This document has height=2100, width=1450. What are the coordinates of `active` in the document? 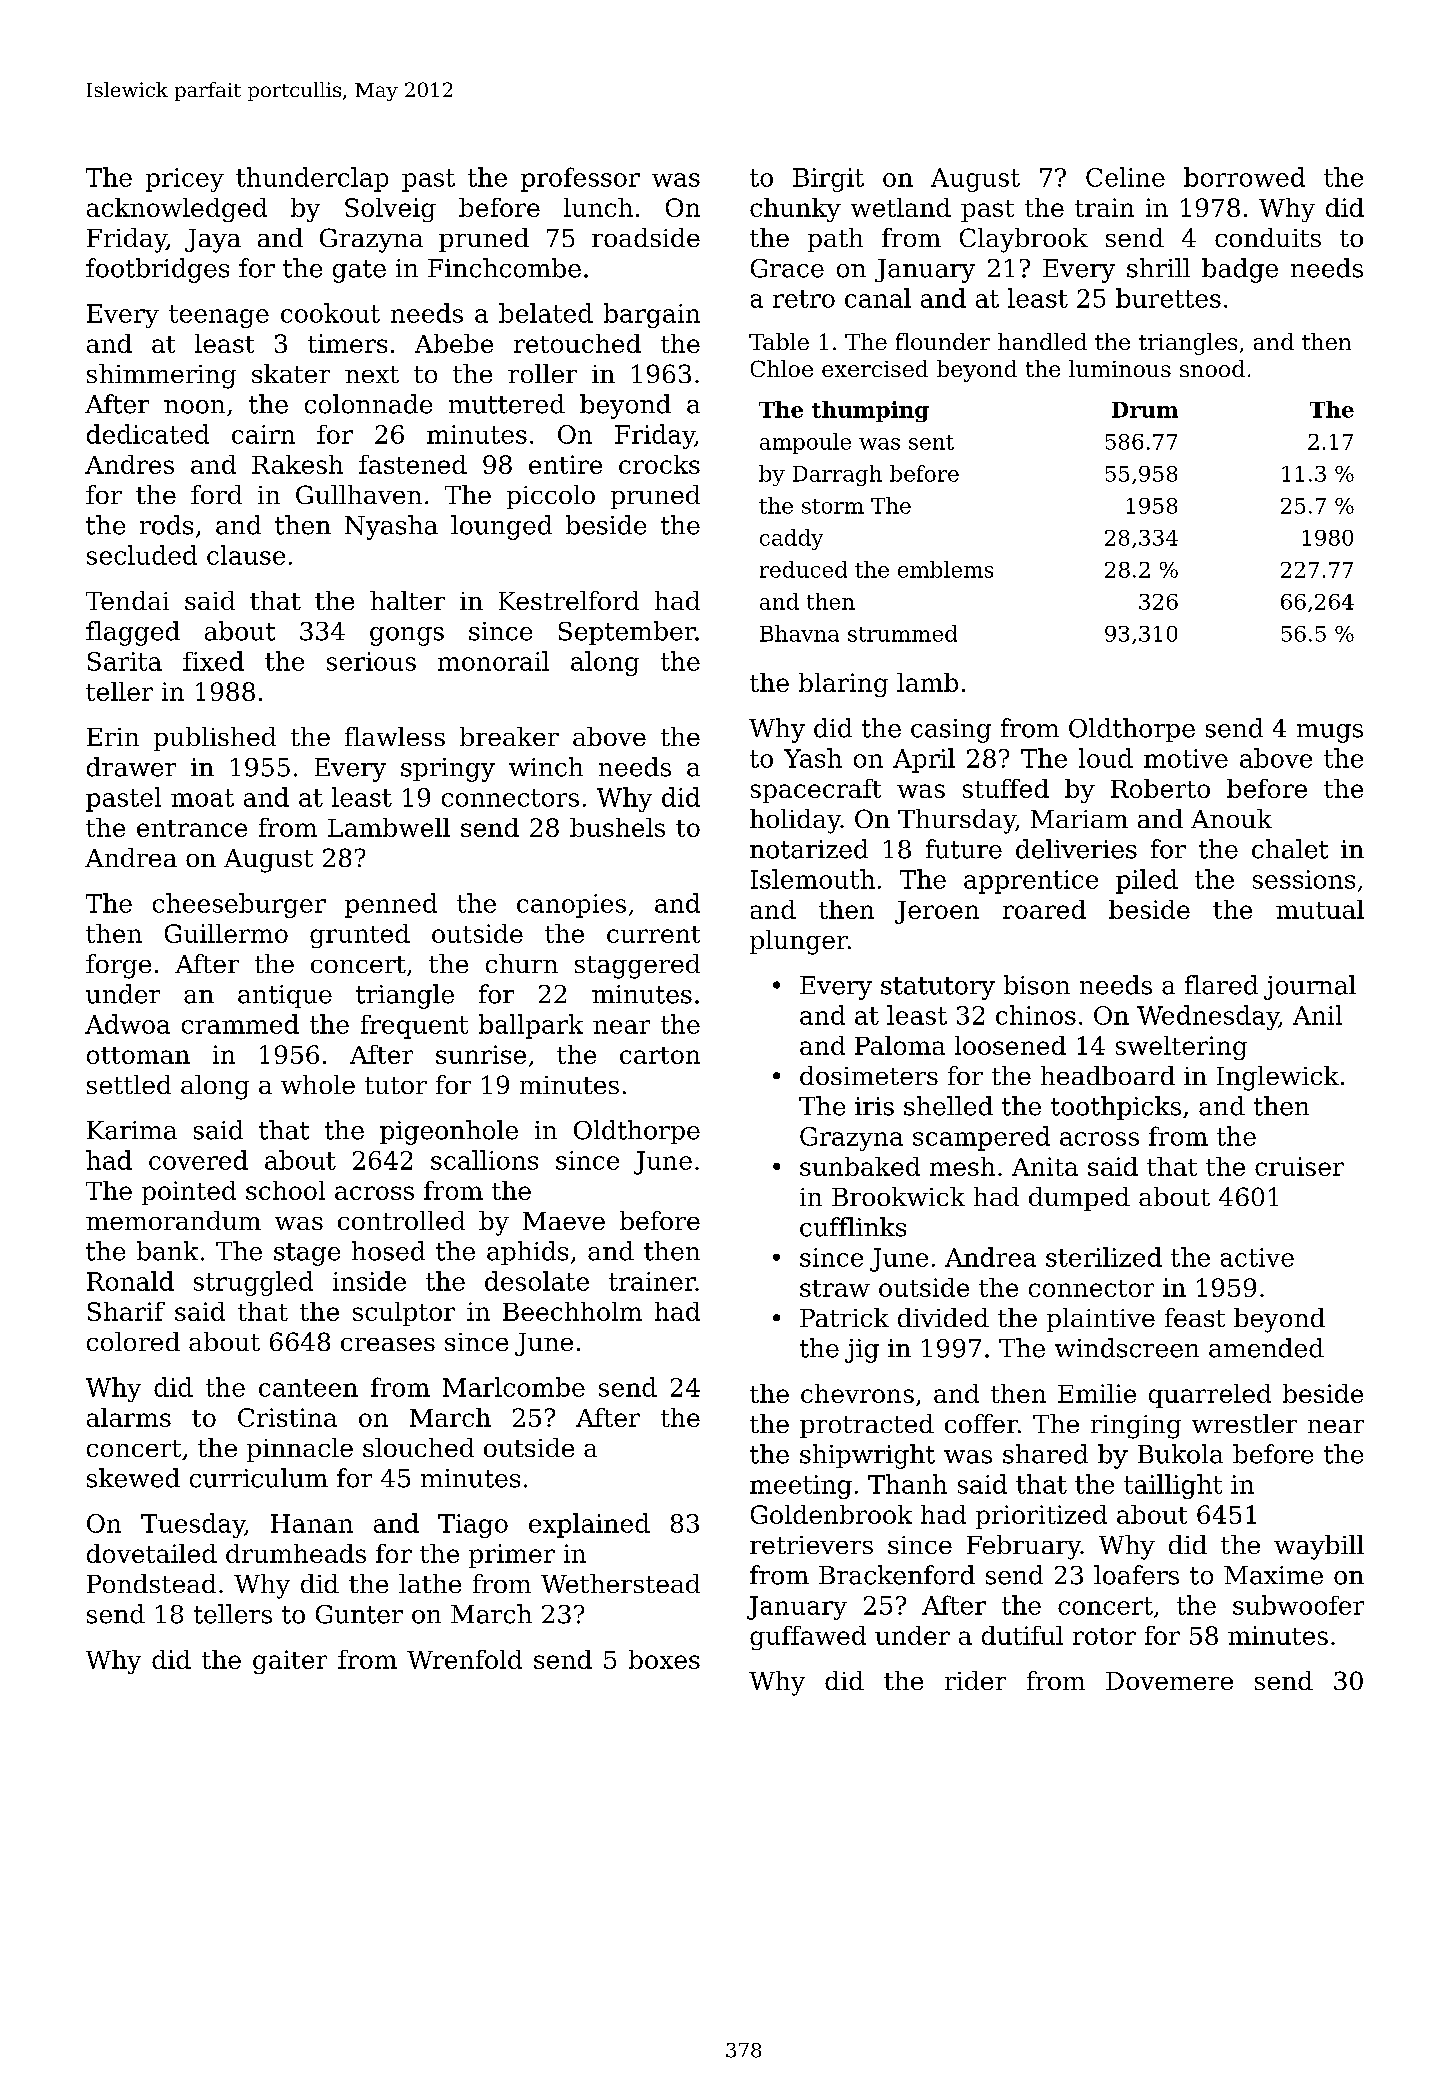 It's located at (1257, 1257).
